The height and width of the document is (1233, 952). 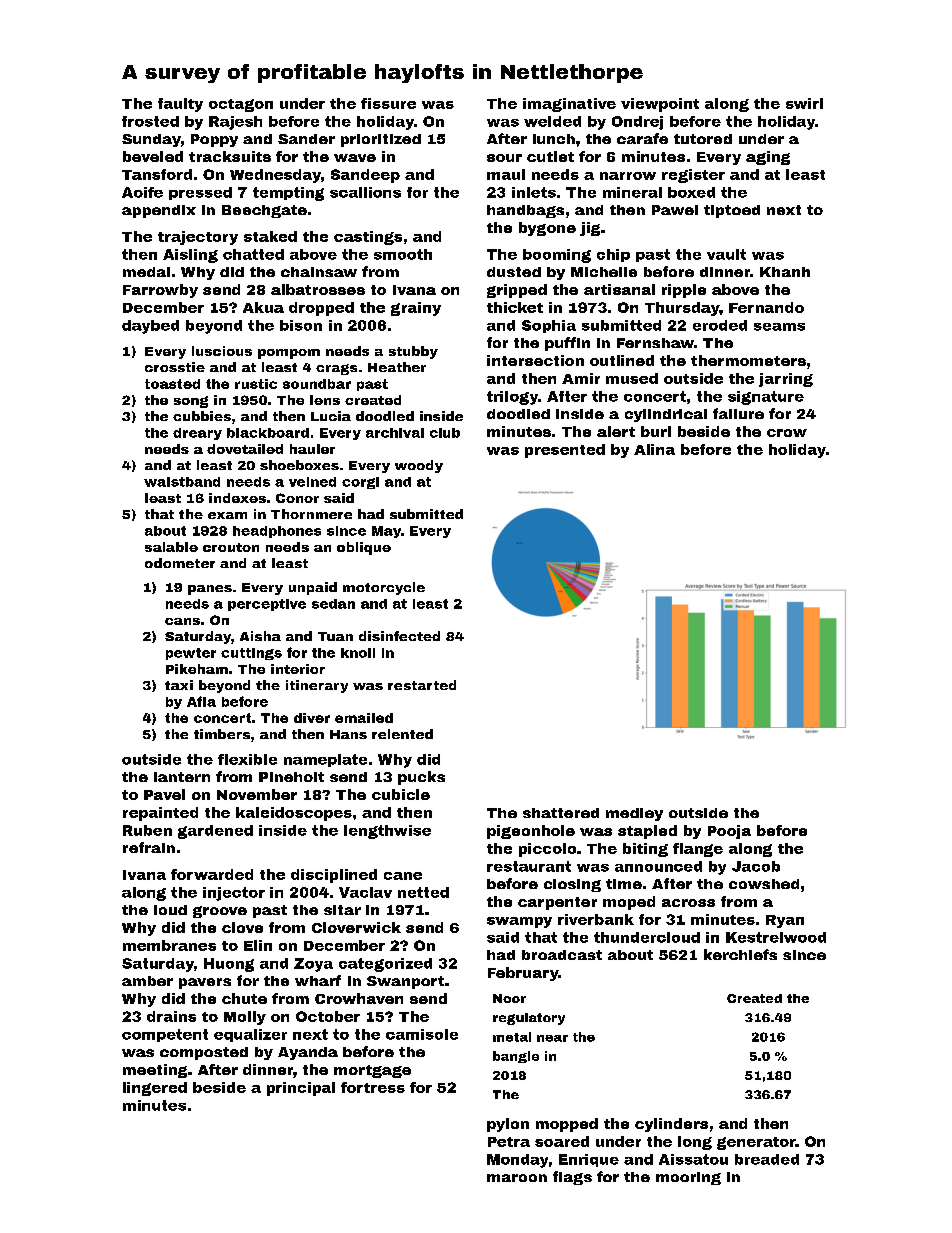 I want to click on Fernshaw, so click(x=655, y=343).
